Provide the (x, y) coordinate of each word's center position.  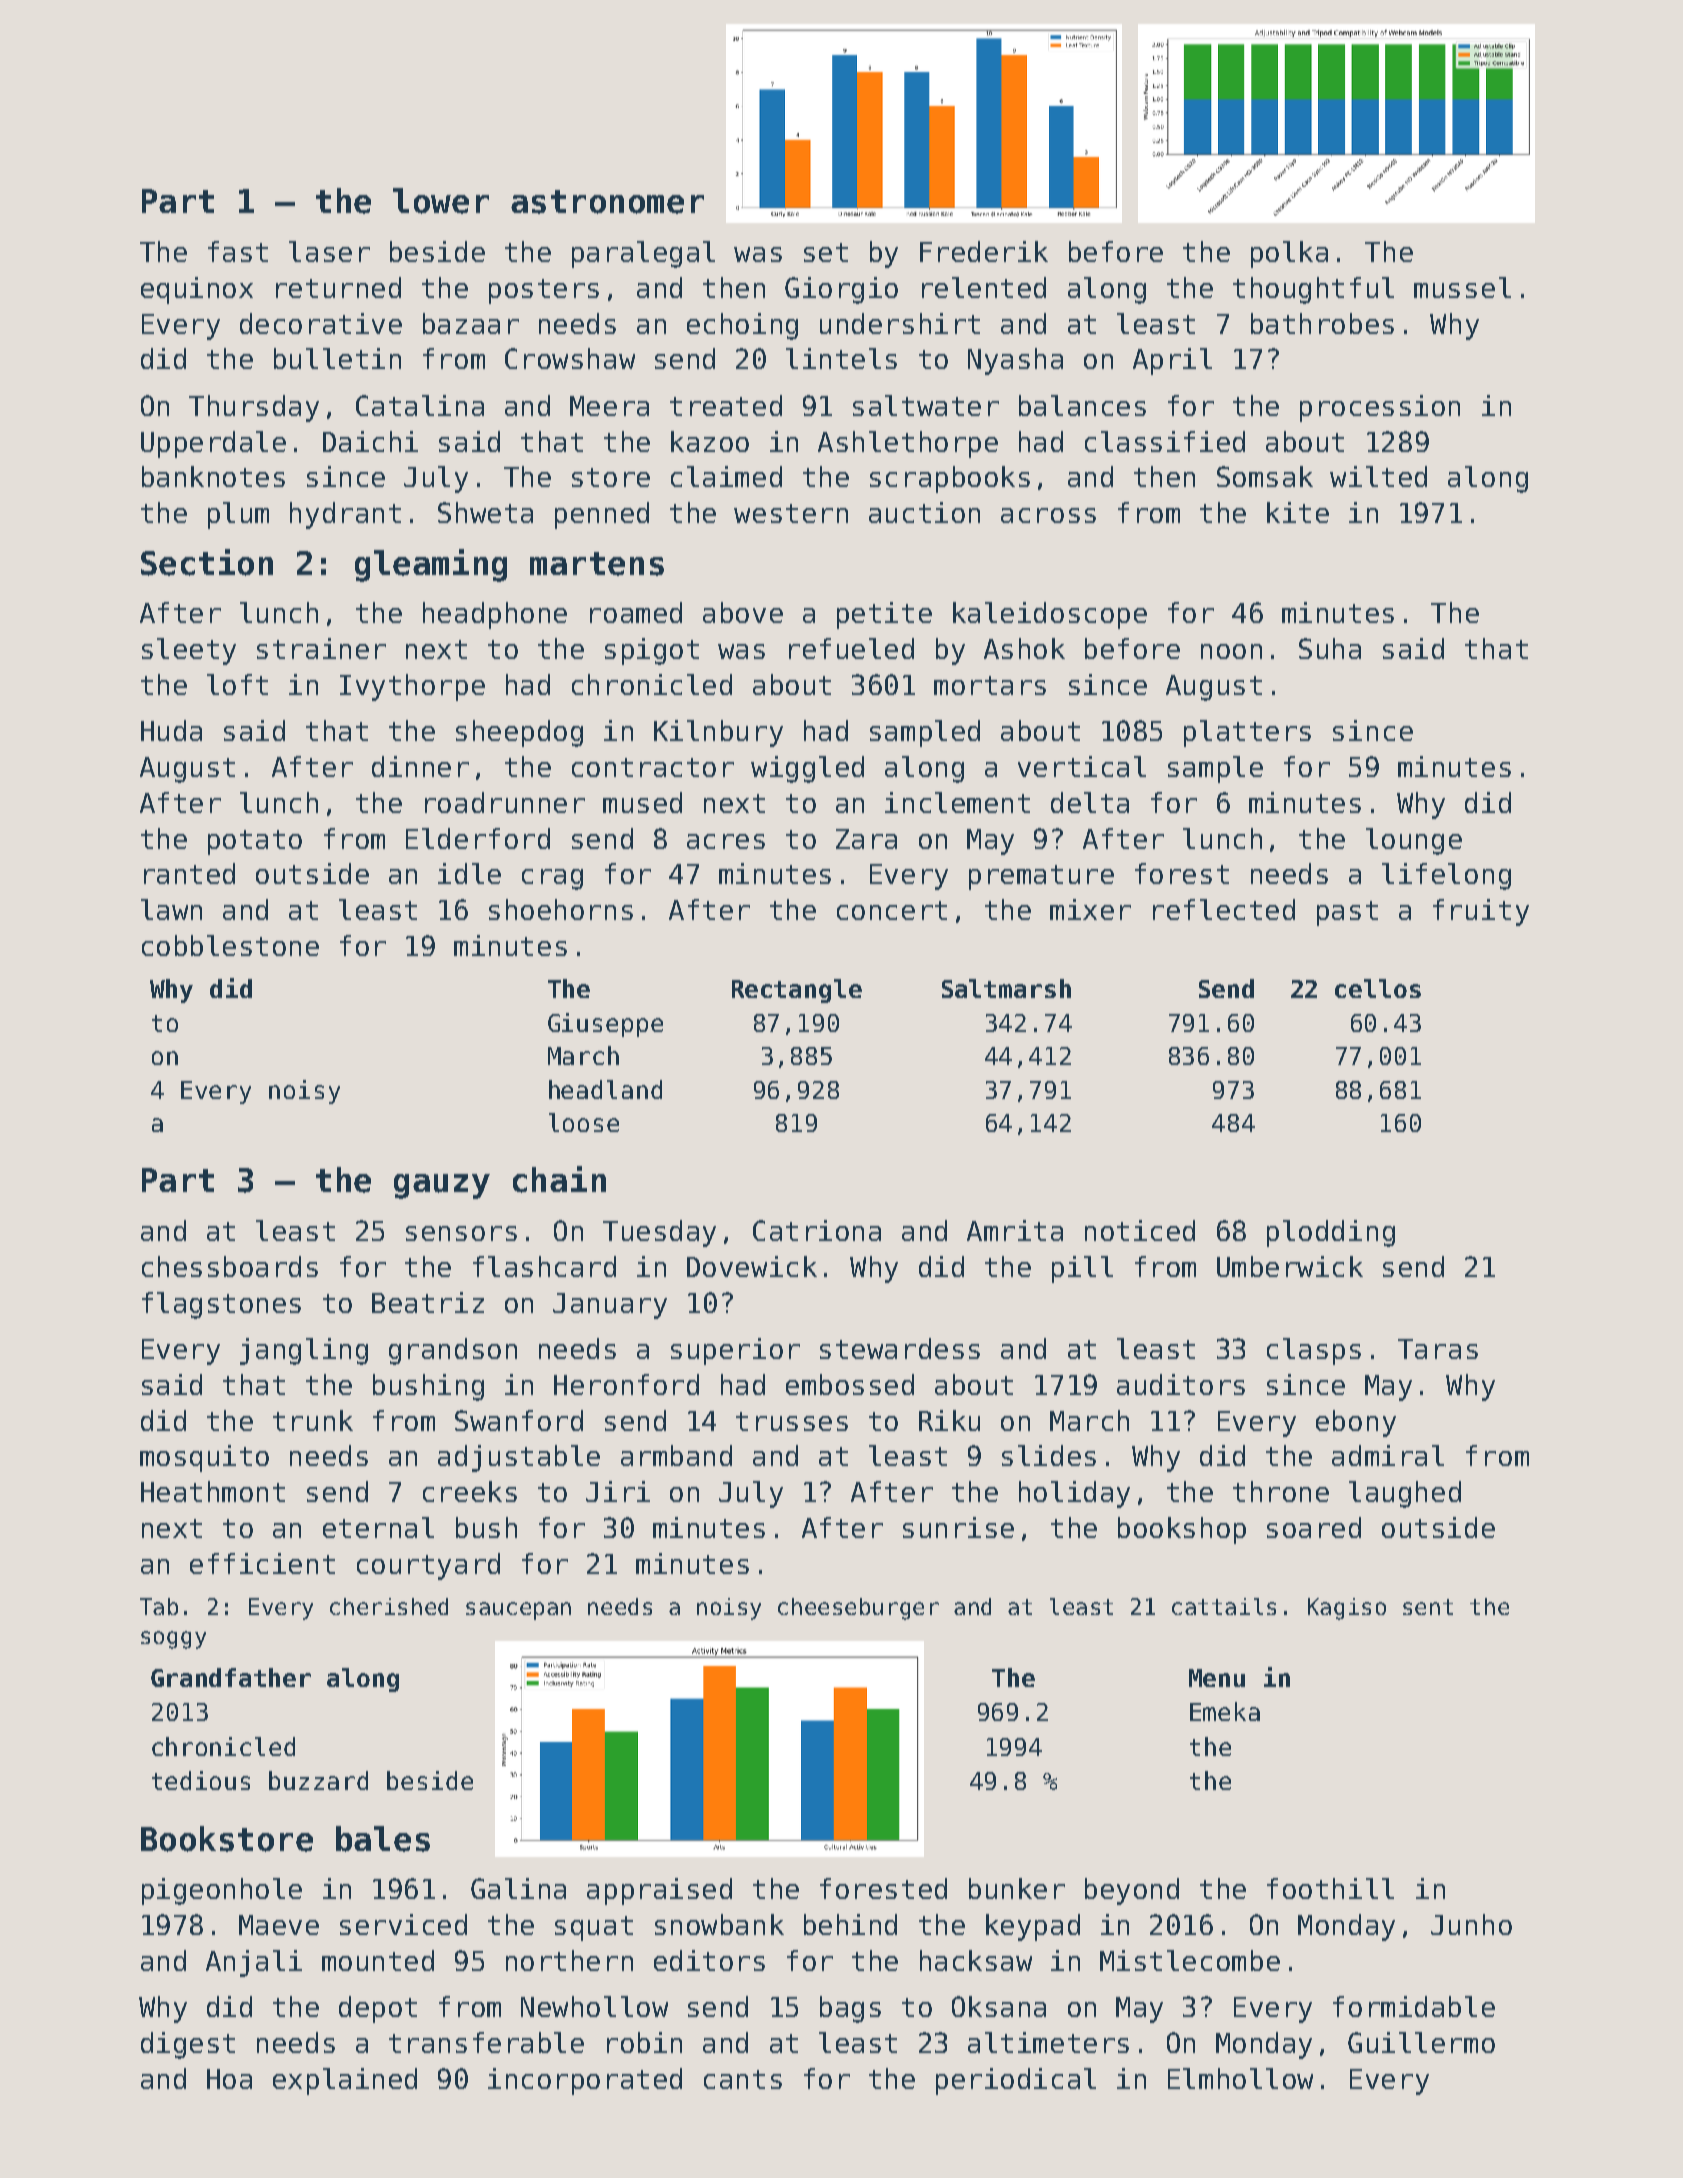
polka (1289, 254)
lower (441, 201)
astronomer (607, 202)
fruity (1481, 912)
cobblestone (230, 945)
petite (884, 615)
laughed (1405, 1494)
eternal (378, 1527)
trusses (792, 1421)
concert (892, 910)
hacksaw (976, 1960)
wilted (1378, 476)
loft (237, 684)
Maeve (279, 1925)
